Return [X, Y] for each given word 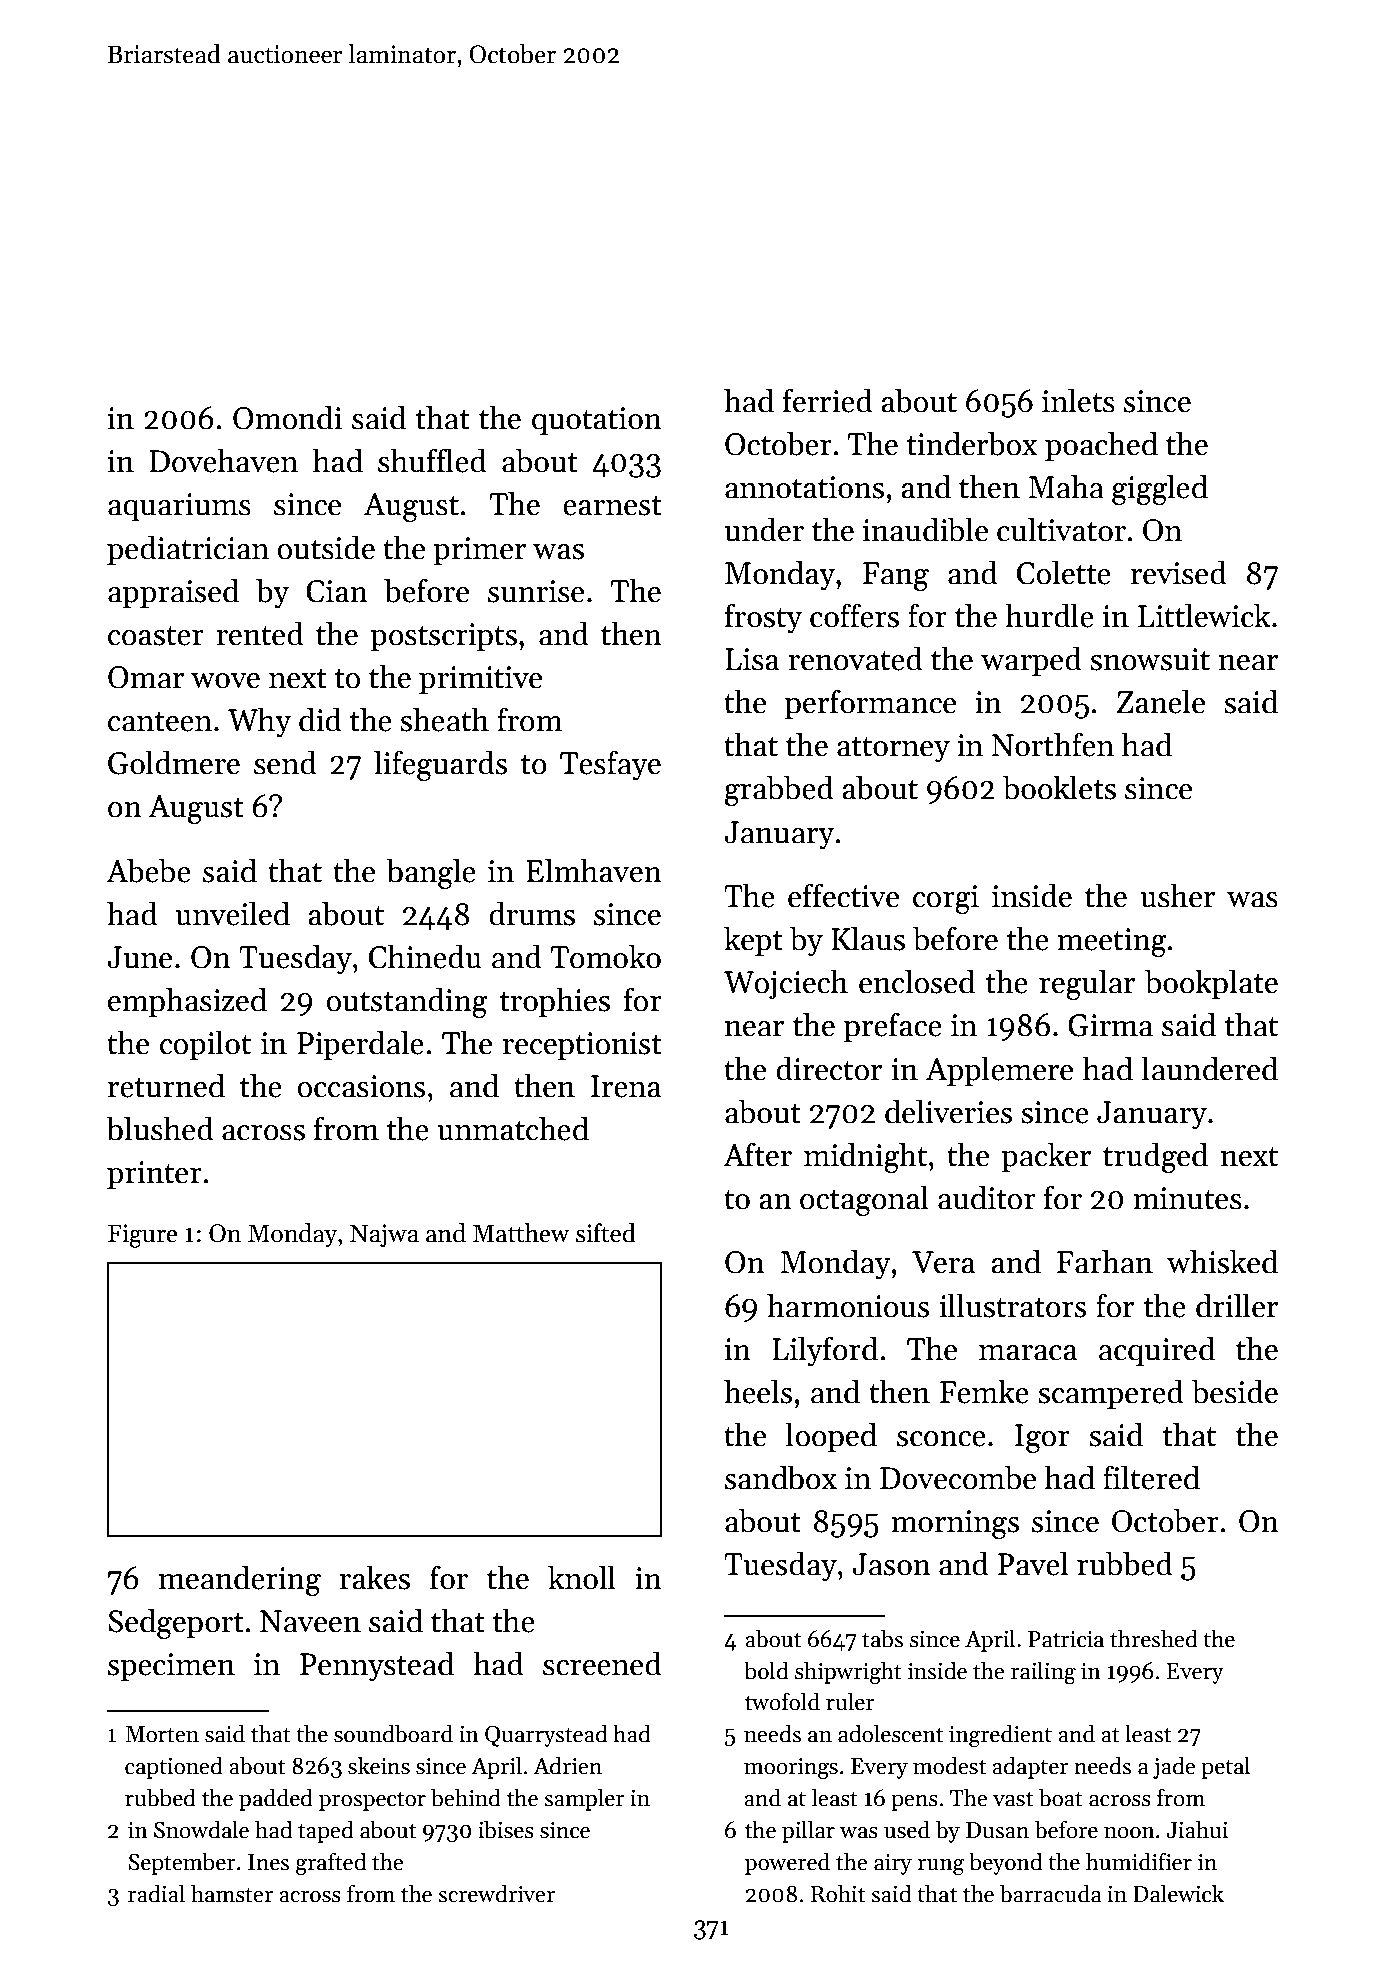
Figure [142, 1236]
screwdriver [496, 1893]
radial [156, 1893]
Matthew [521, 1233]
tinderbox [972, 443]
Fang [896, 576]
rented [260, 633]
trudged [1155, 1157]
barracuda [1050, 1893]
